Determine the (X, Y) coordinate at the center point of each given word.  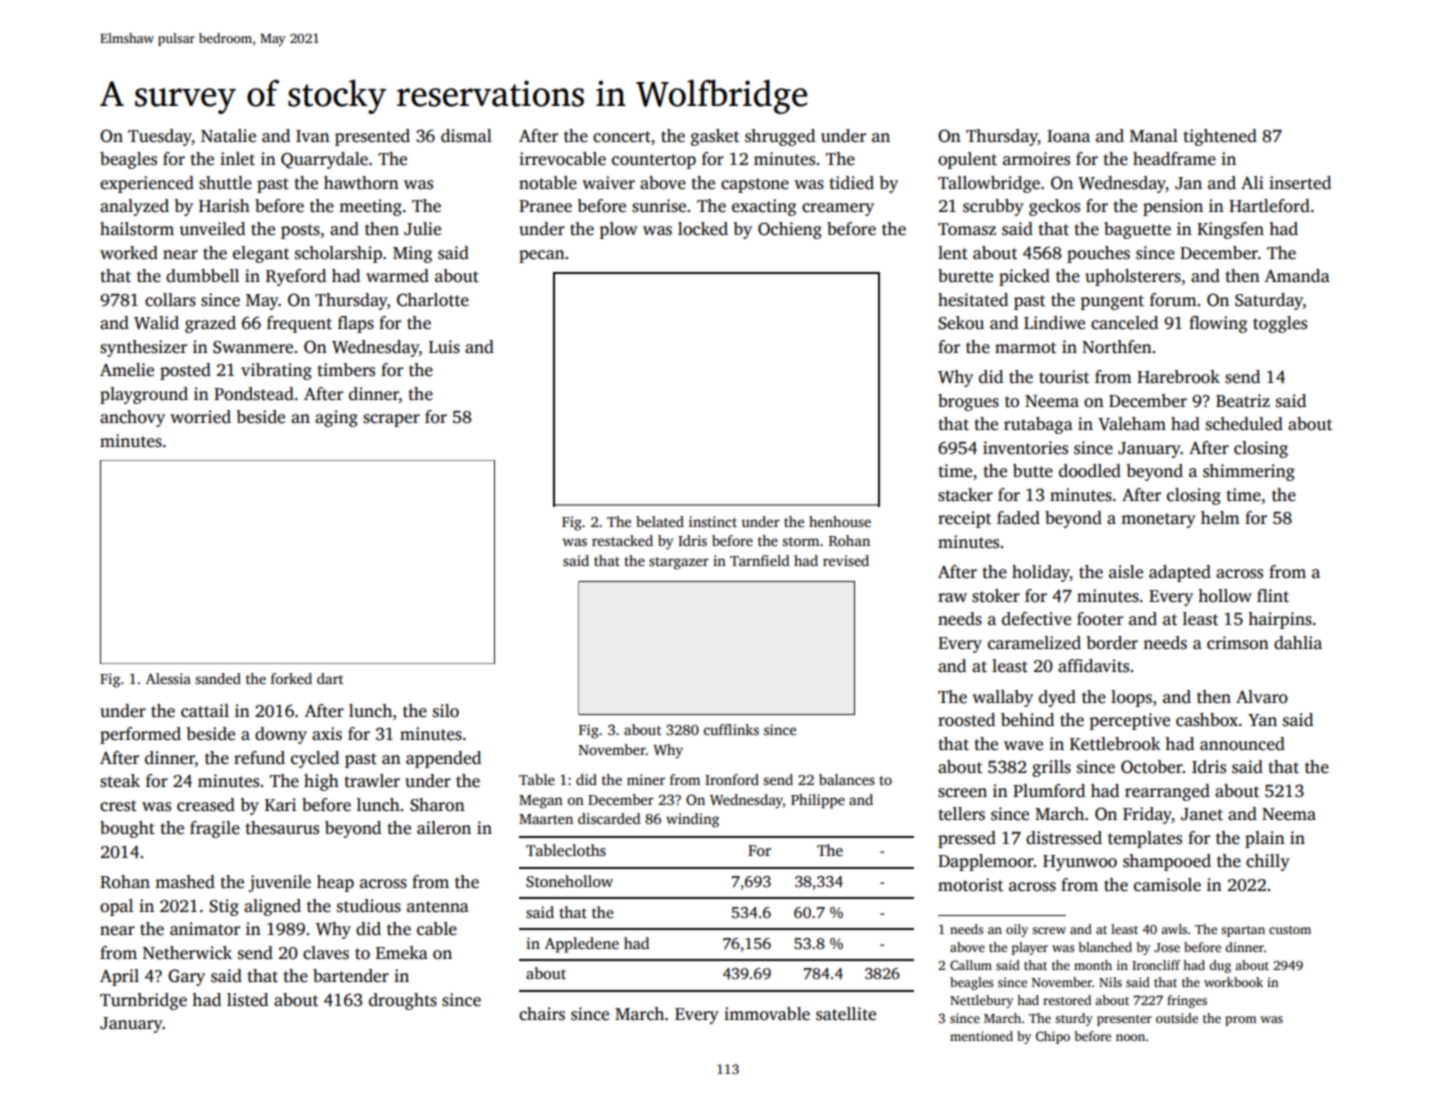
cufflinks (731, 729)
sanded (218, 678)
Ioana (1068, 136)
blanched (1105, 947)
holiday (1041, 573)
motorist (970, 885)
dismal (466, 136)
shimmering (1249, 472)
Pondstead (254, 394)
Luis (444, 347)
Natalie (228, 136)
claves (326, 953)
